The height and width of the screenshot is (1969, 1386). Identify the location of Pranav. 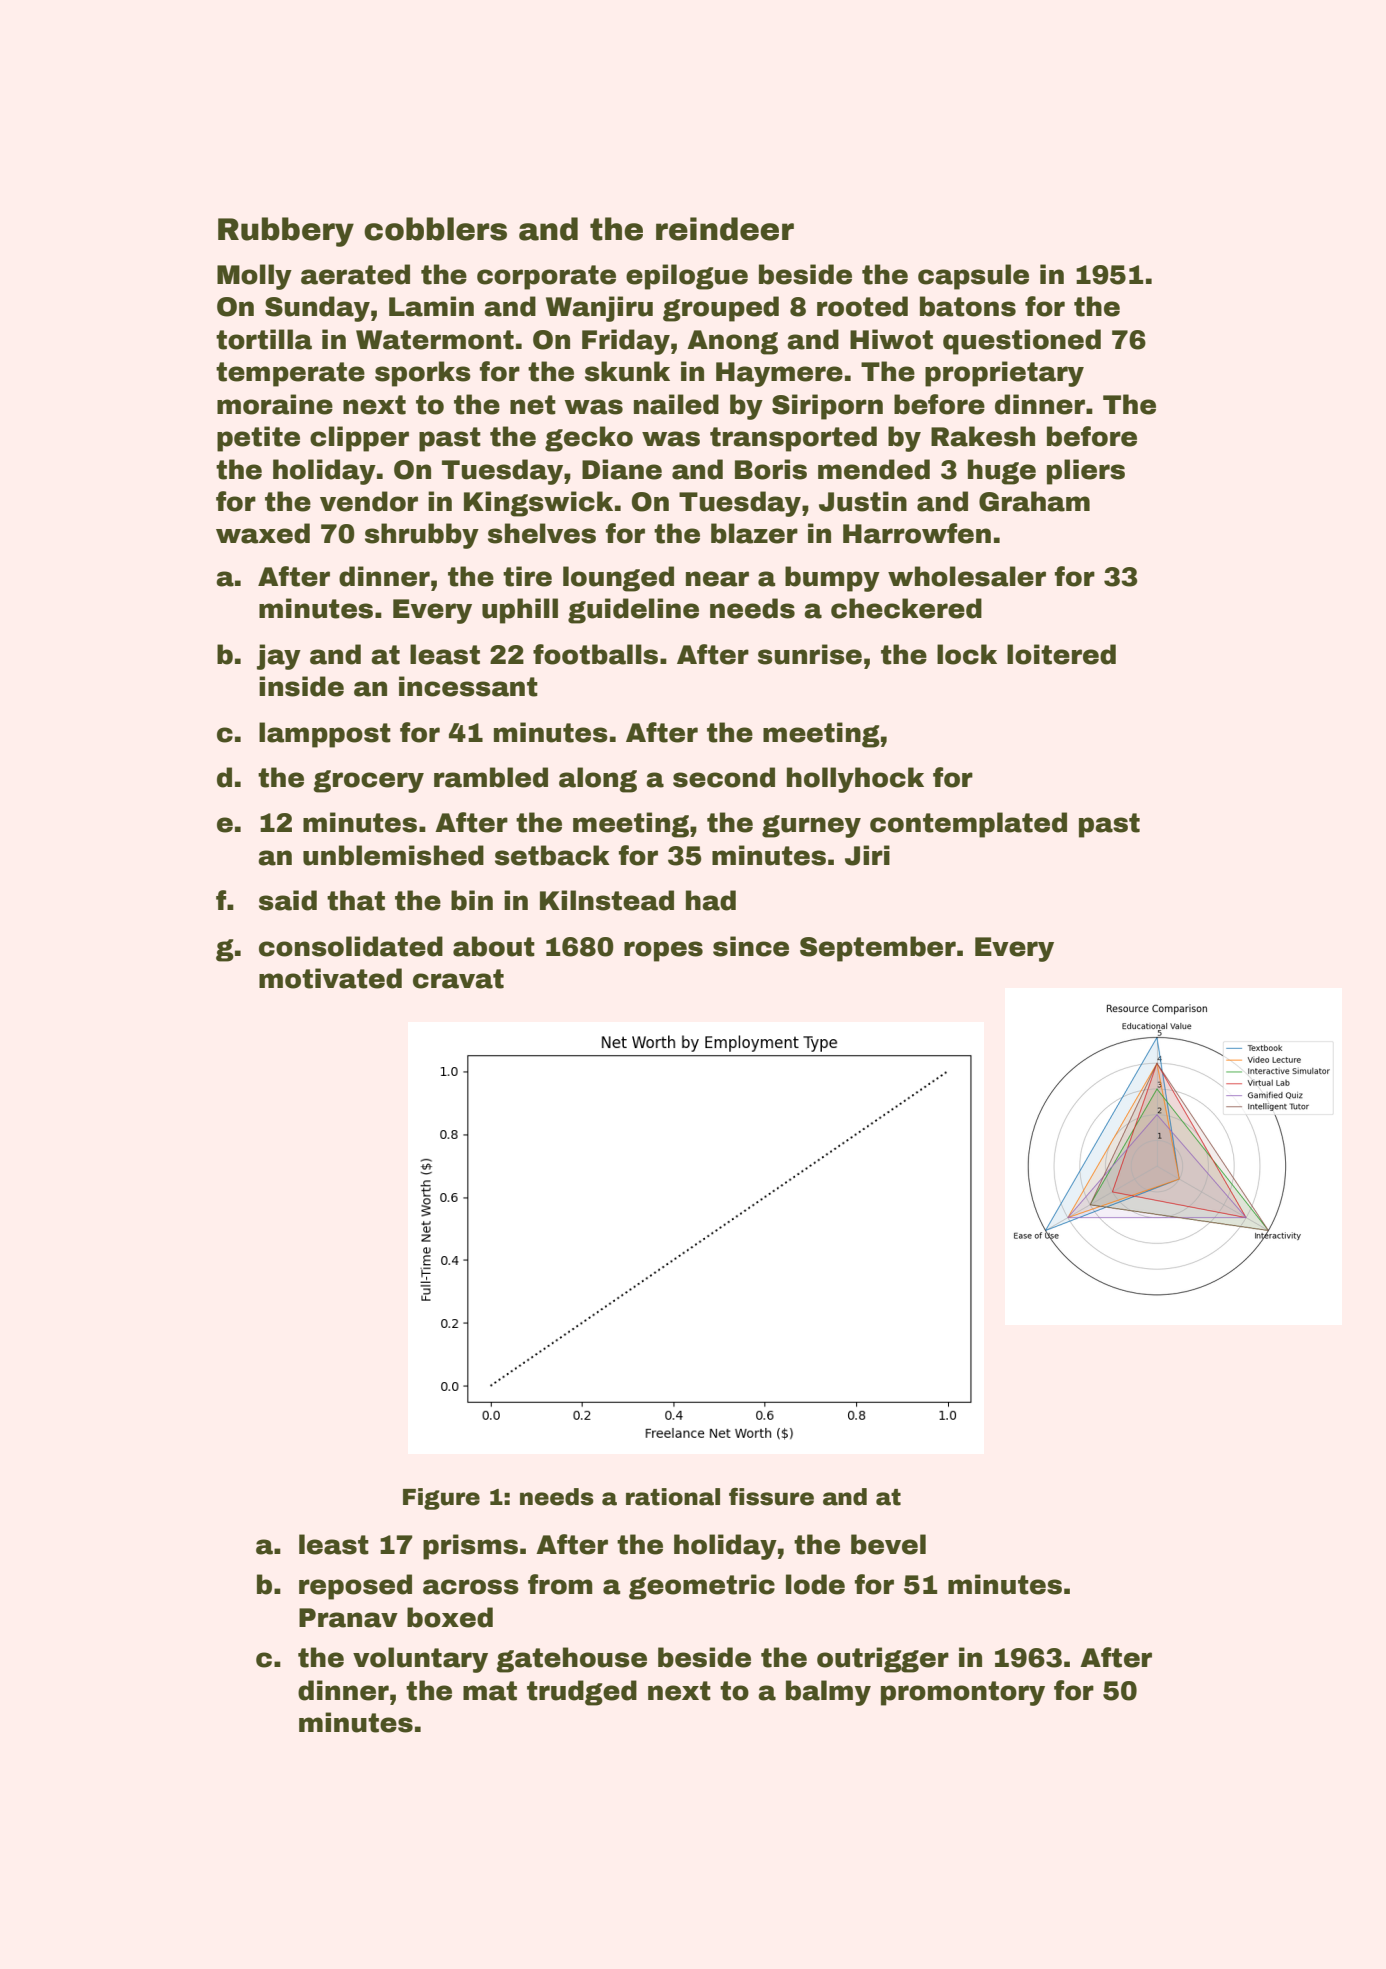
(348, 1618).
